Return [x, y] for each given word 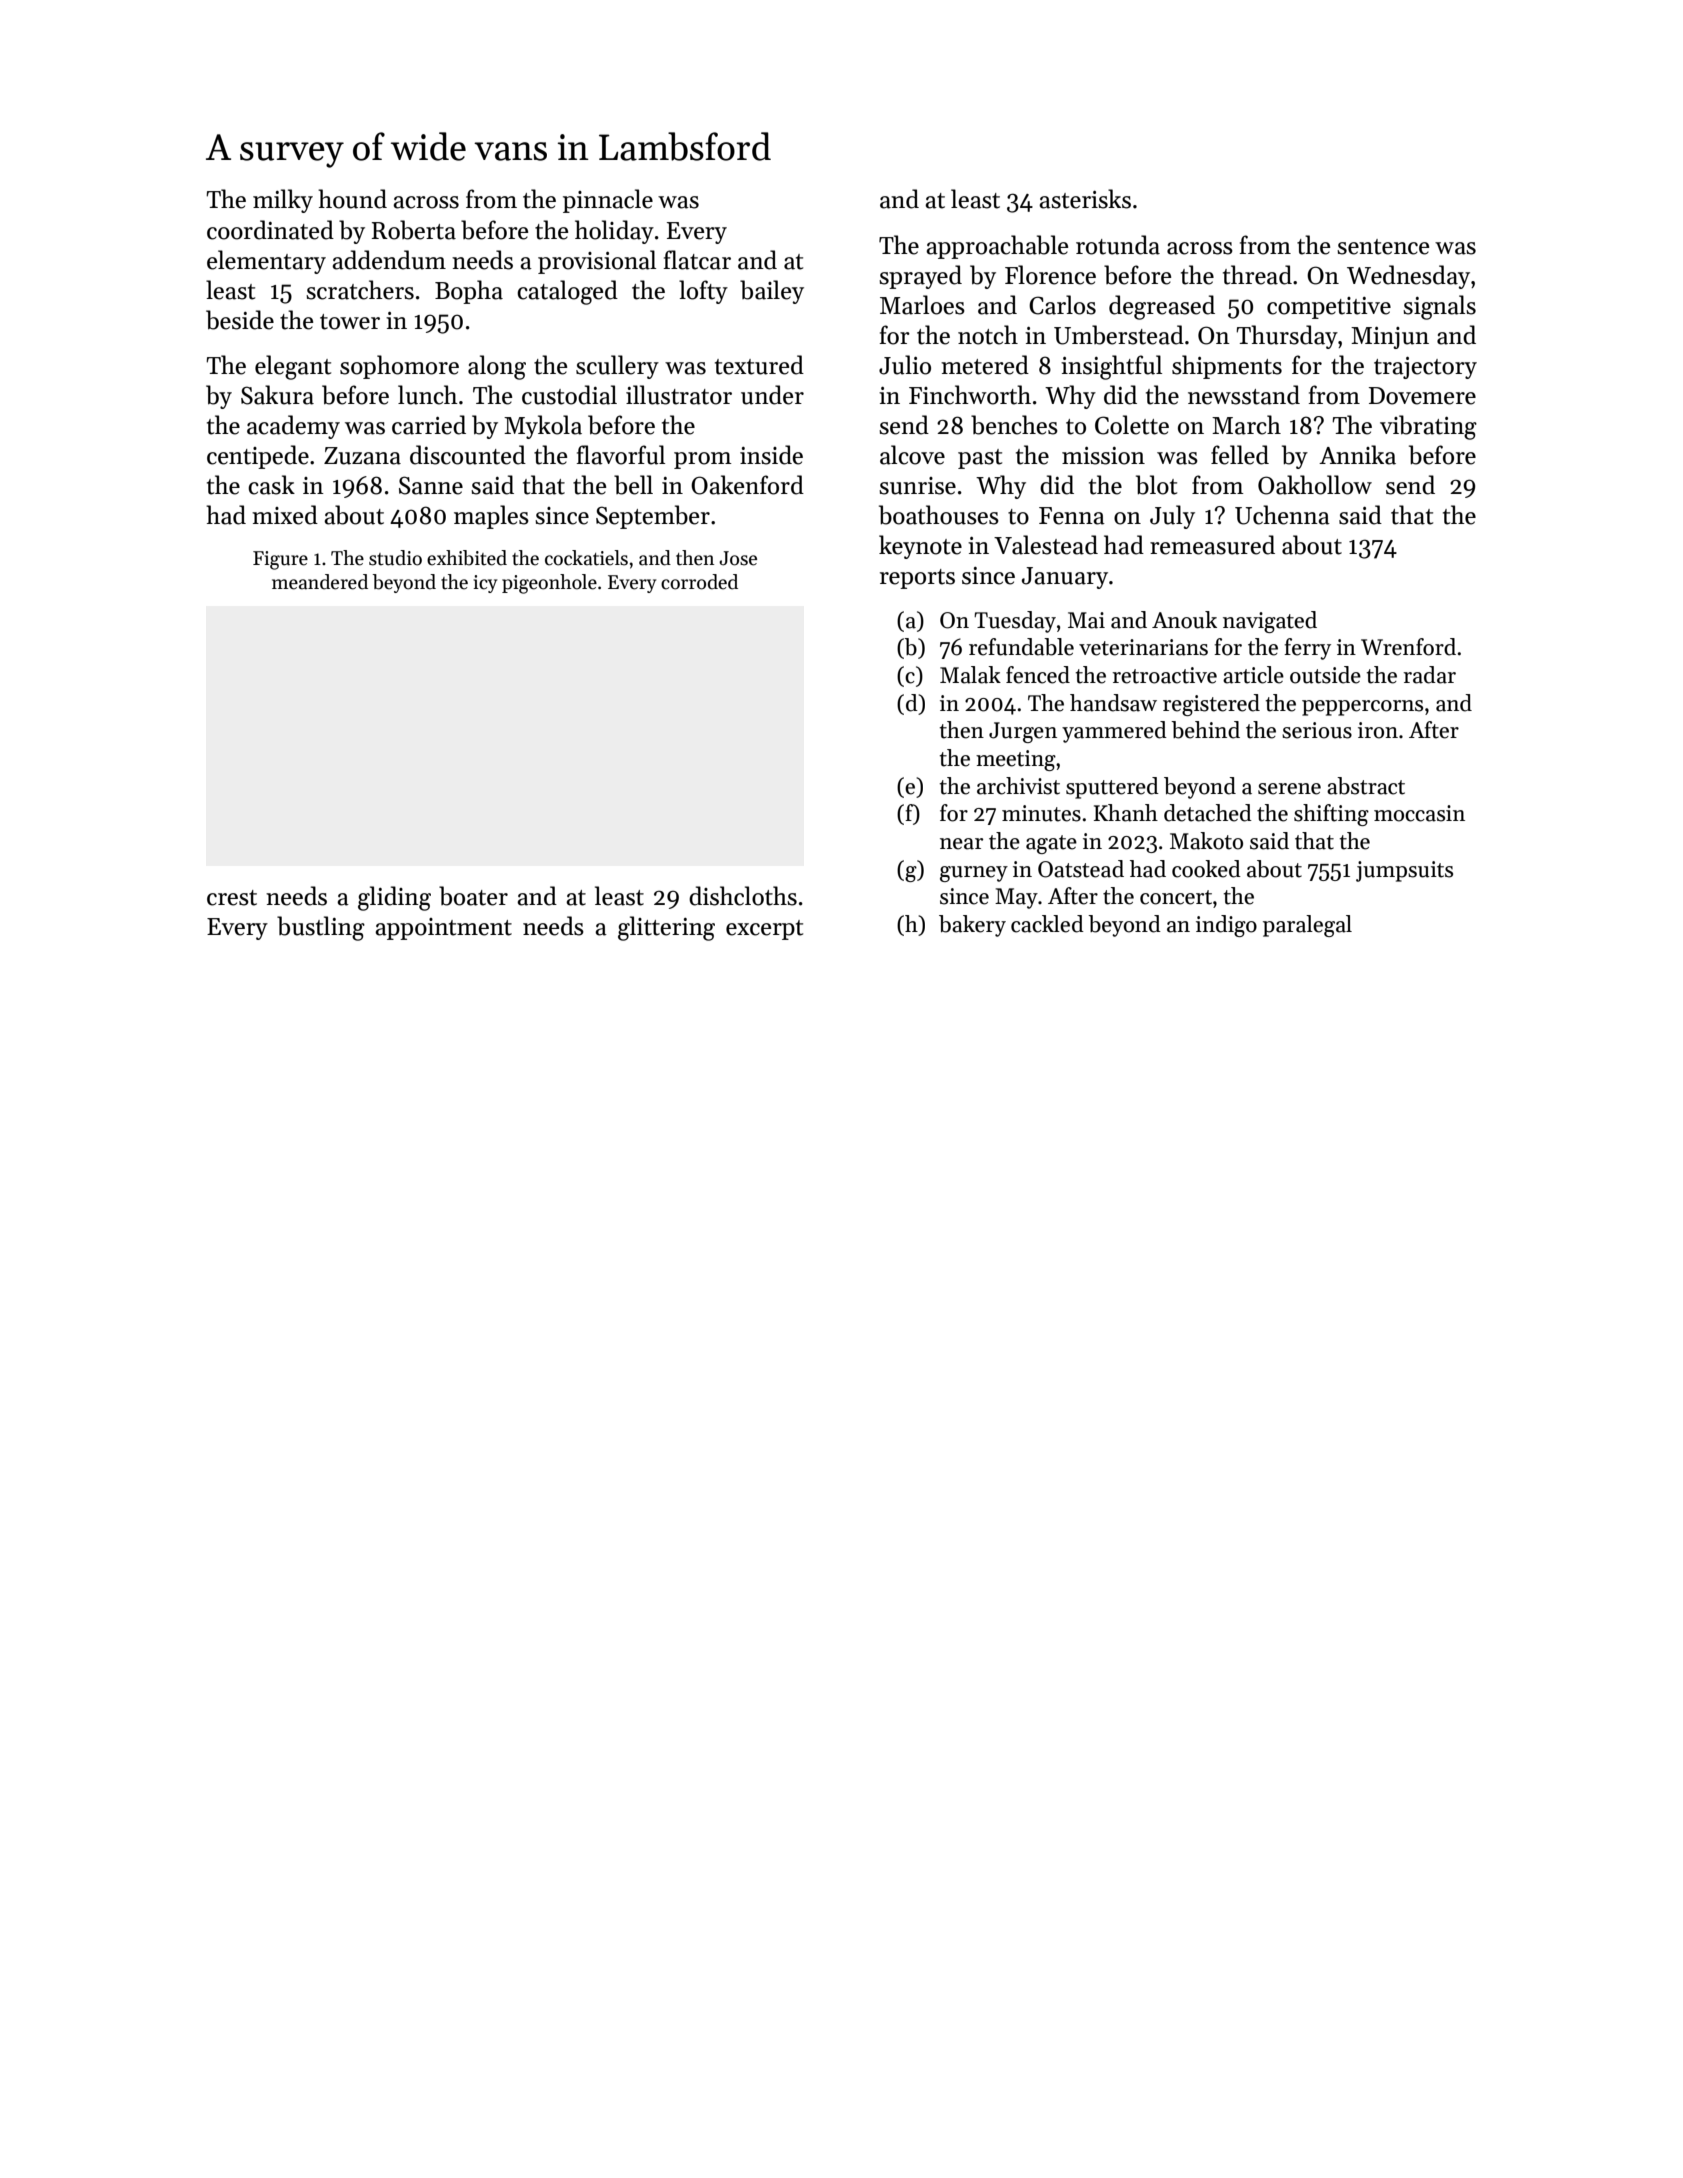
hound [352, 199]
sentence [1383, 247]
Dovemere [1422, 396]
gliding [394, 898]
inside [771, 455]
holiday [614, 232]
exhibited [467, 558]
